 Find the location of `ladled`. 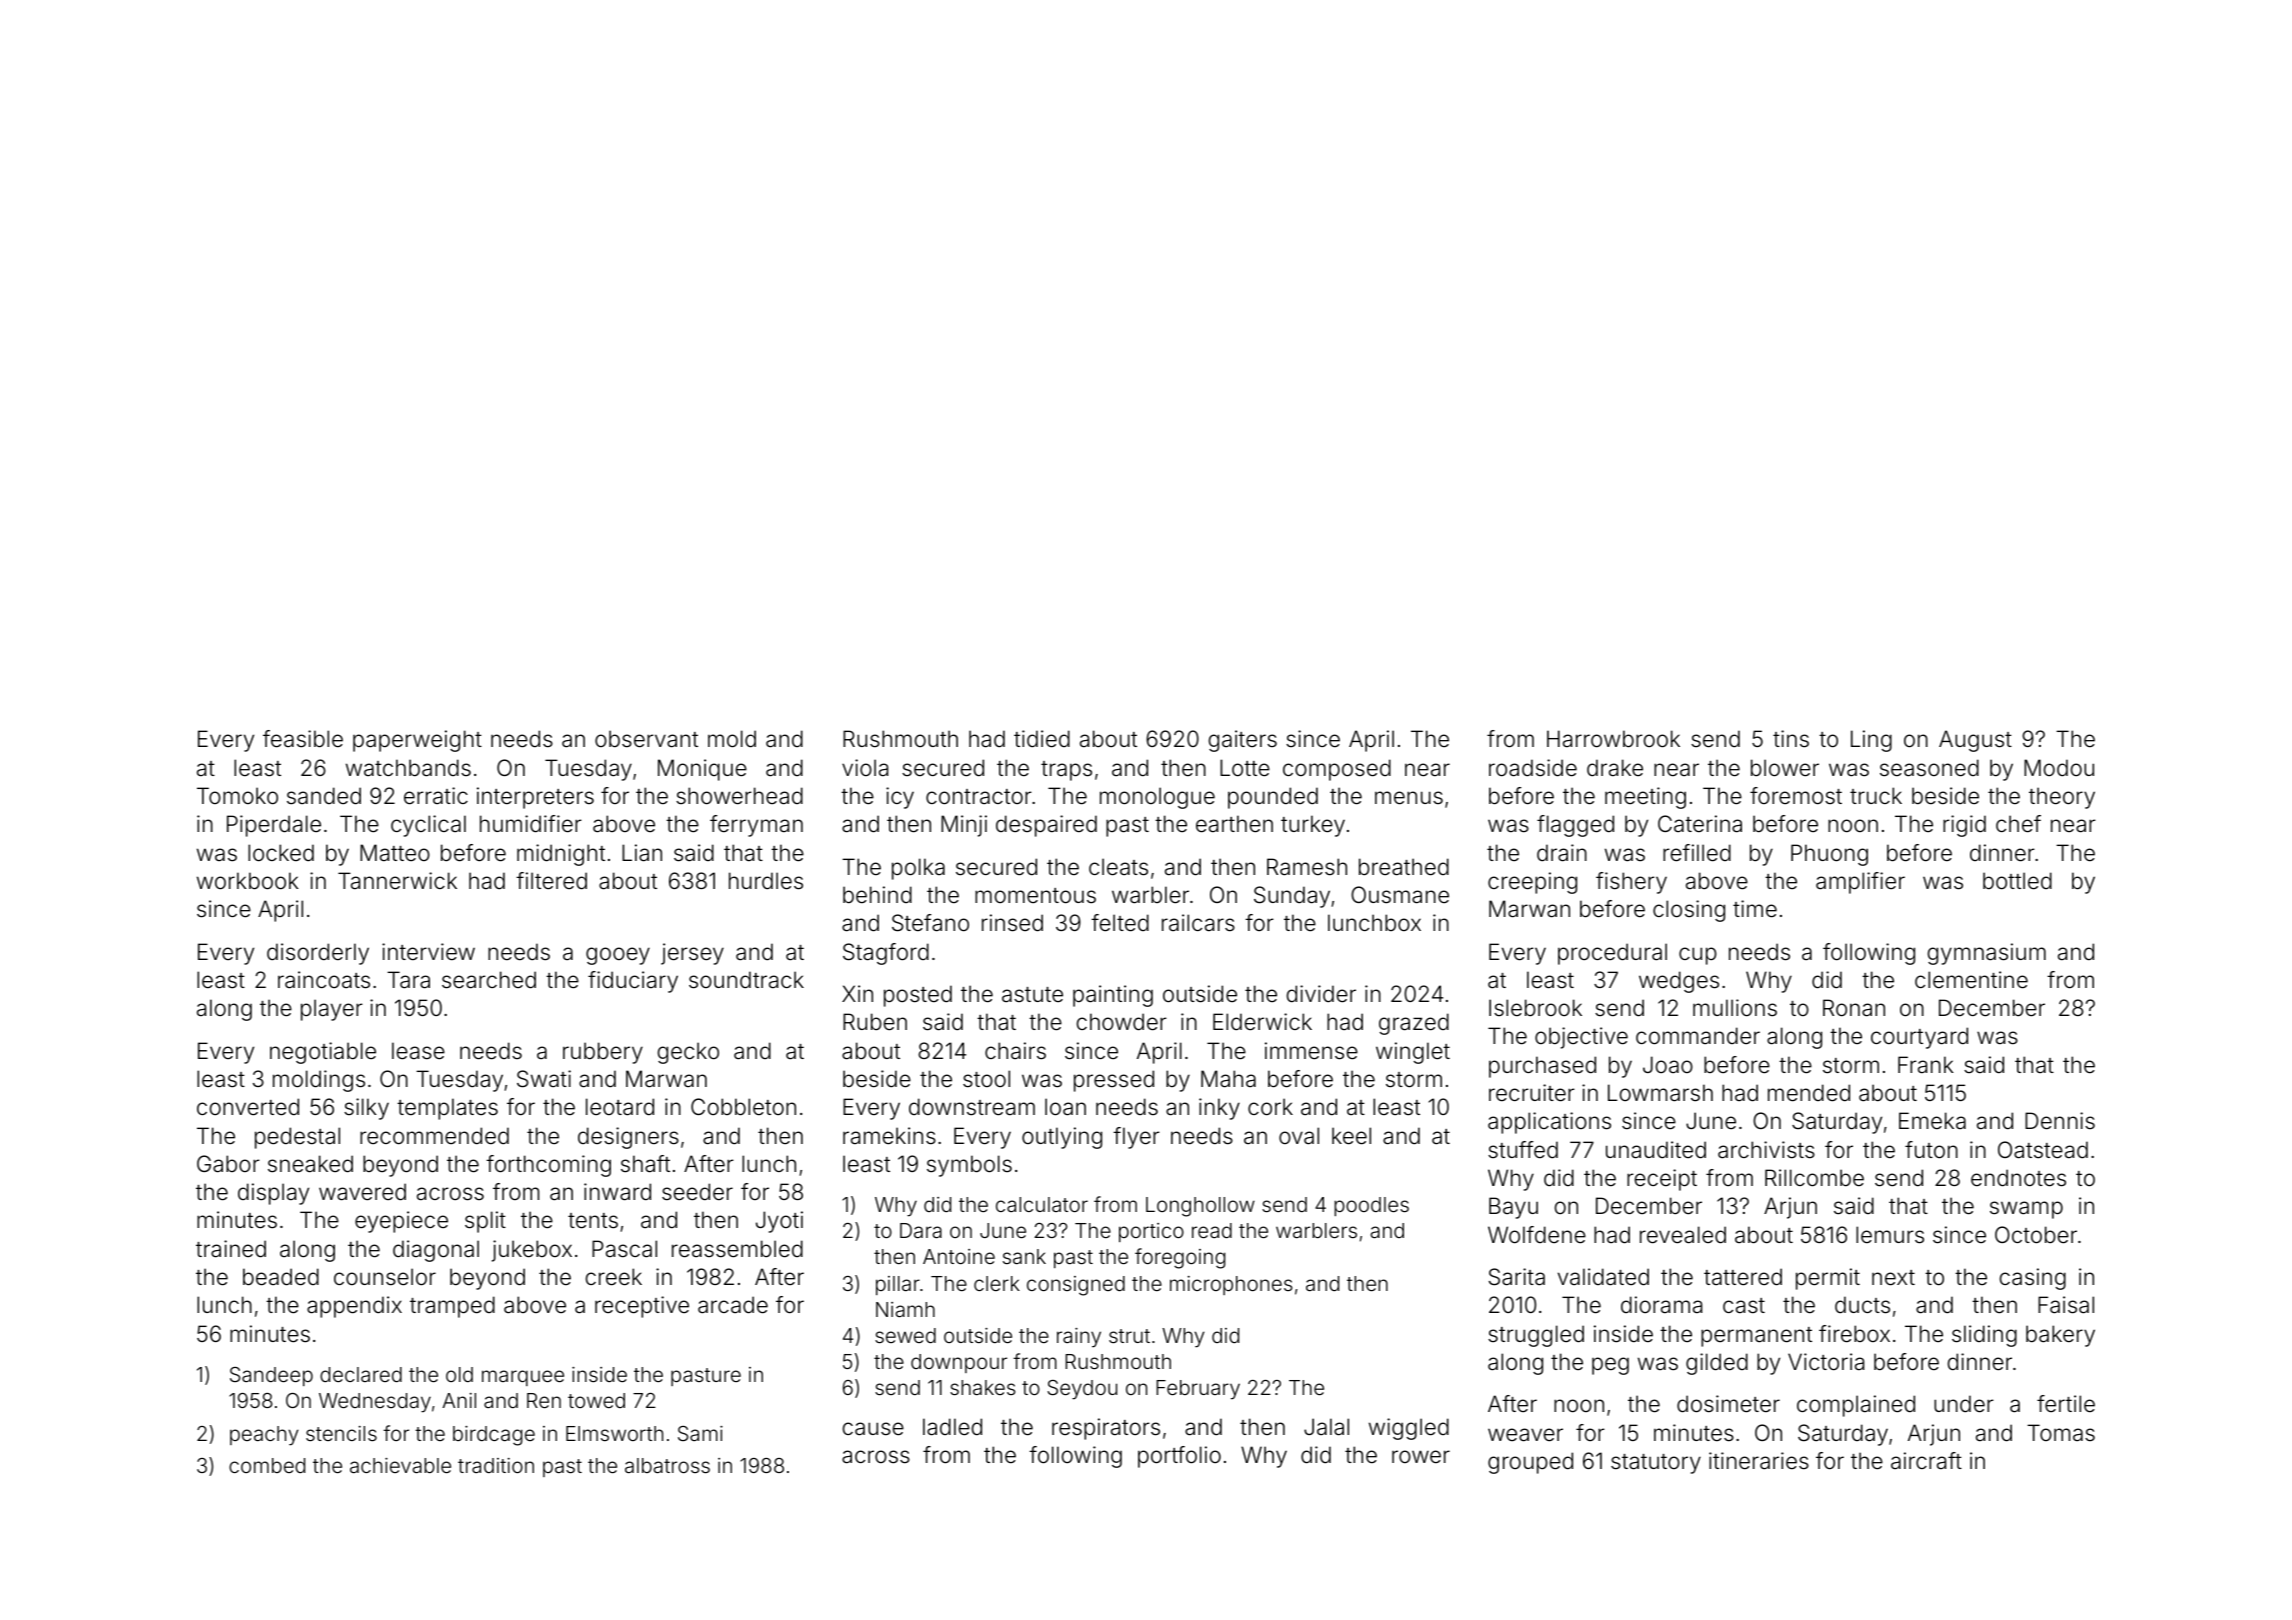

ladled is located at coordinates (952, 1427).
